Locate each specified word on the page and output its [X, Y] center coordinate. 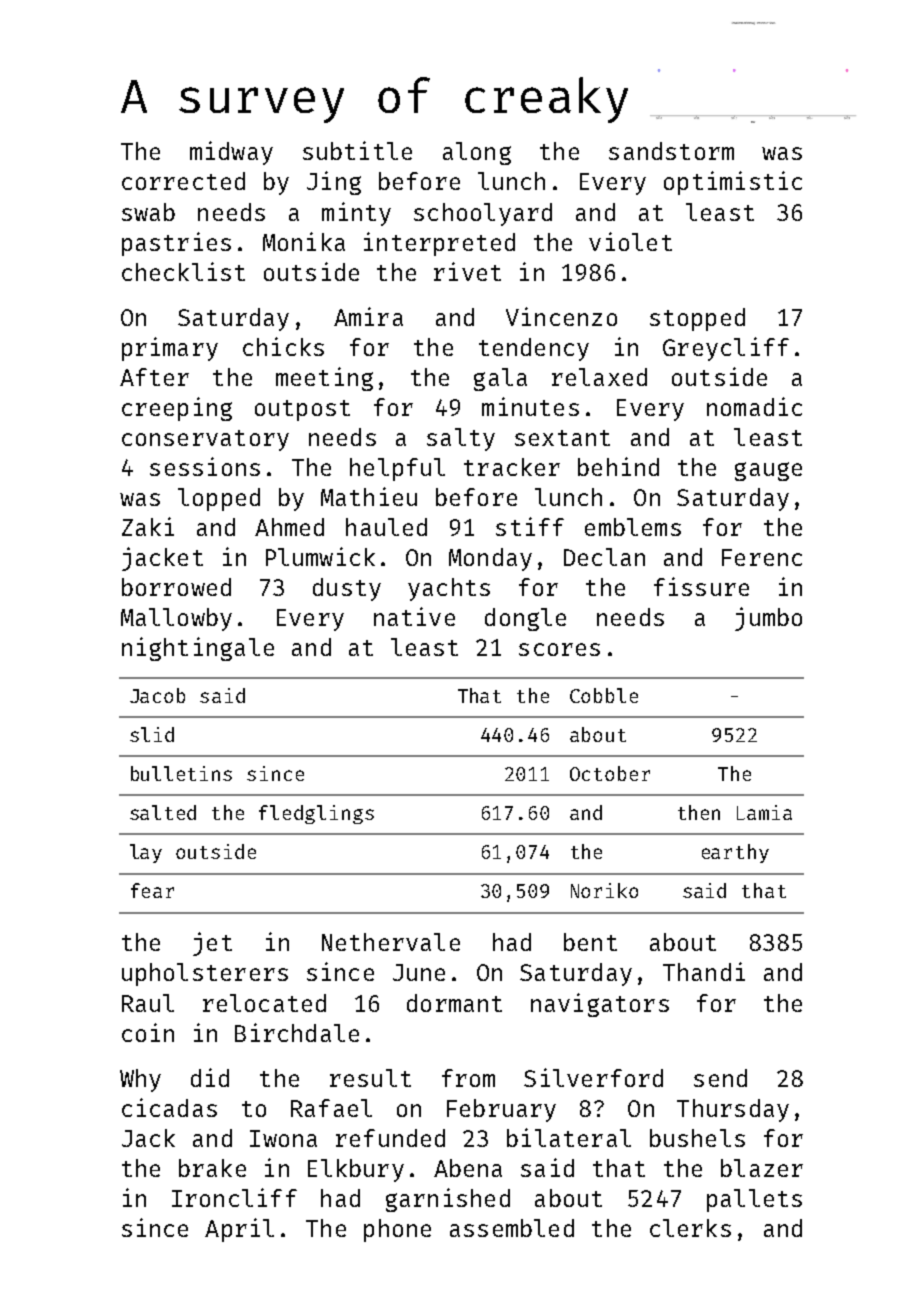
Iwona [283, 1138]
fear [152, 890]
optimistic [733, 183]
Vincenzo [561, 316]
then [699, 812]
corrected [183, 181]
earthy [735, 853]
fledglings [316, 814]
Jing [334, 183]
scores [559, 649]
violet [630, 241]
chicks [283, 346]
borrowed [176, 587]
